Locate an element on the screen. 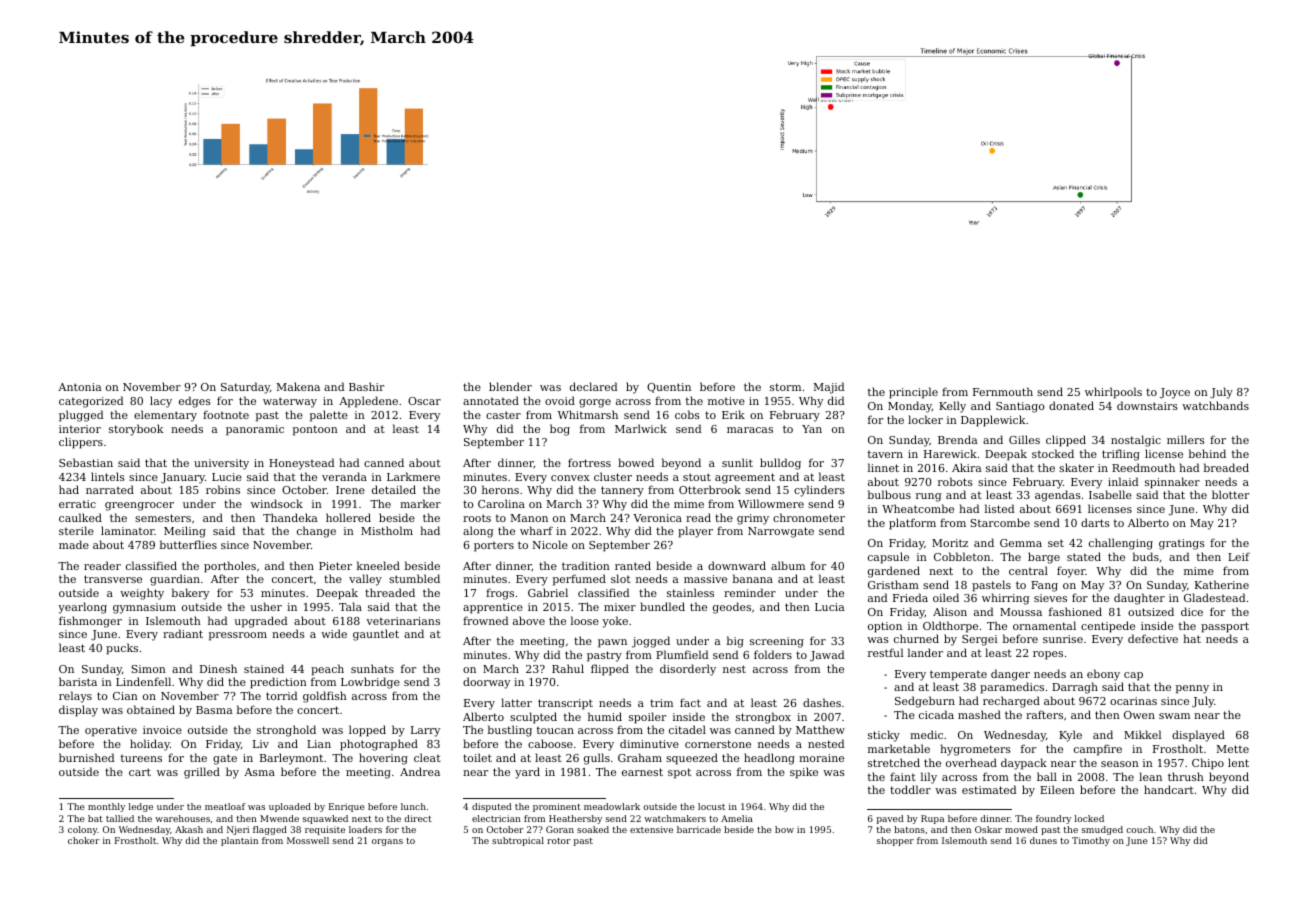 This screenshot has height=924, width=1308. strongbox is located at coordinates (763, 718).
